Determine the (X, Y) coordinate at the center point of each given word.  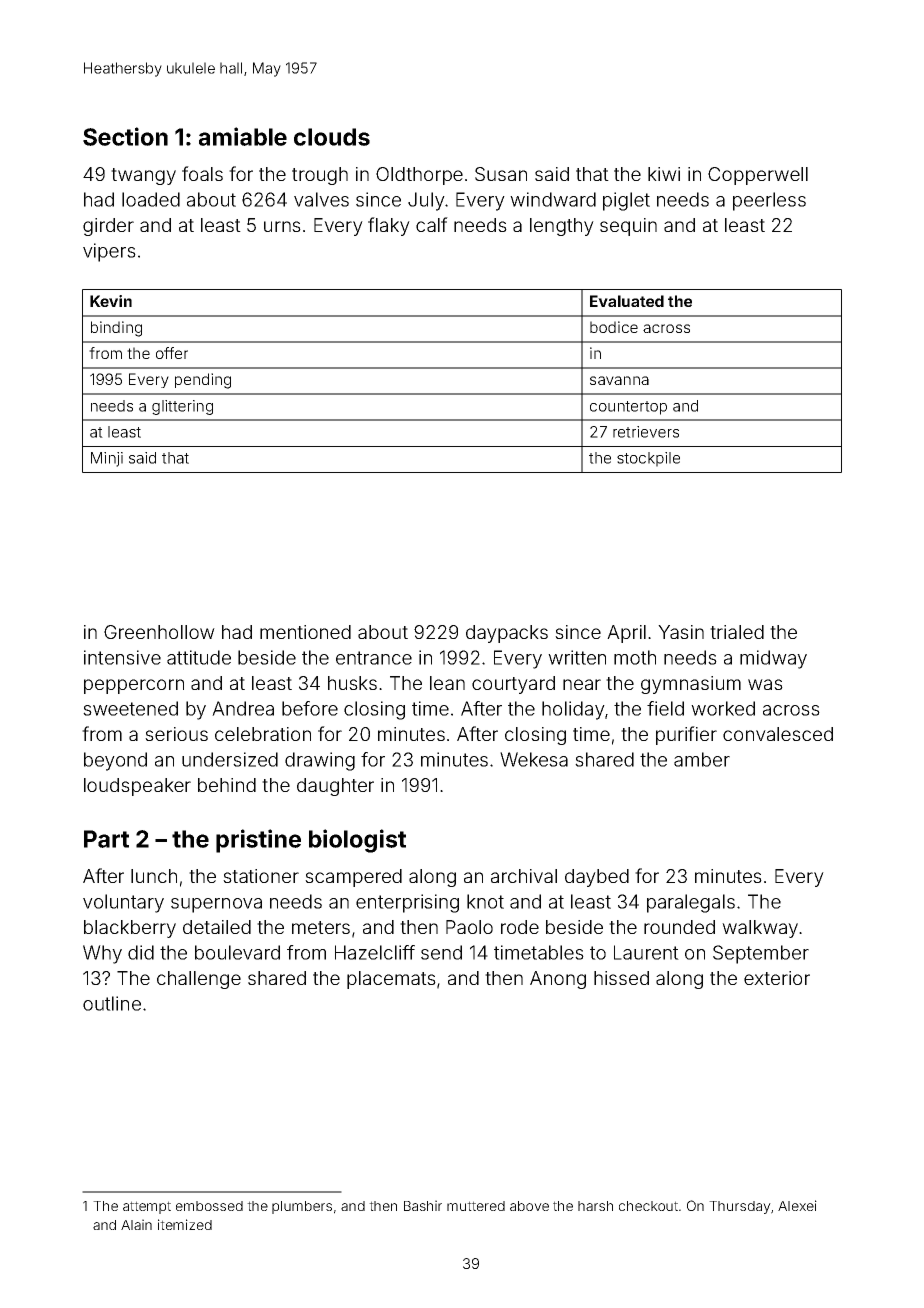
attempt (147, 1207)
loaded (151, 199)
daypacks (507, 634)
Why (102, 954)
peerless (769, 201)
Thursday (740, 1207)
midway (773, 659)
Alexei (797, 1205)
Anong (558, 980)
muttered (476, 1206)
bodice (614, 327)
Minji (107, 459)
